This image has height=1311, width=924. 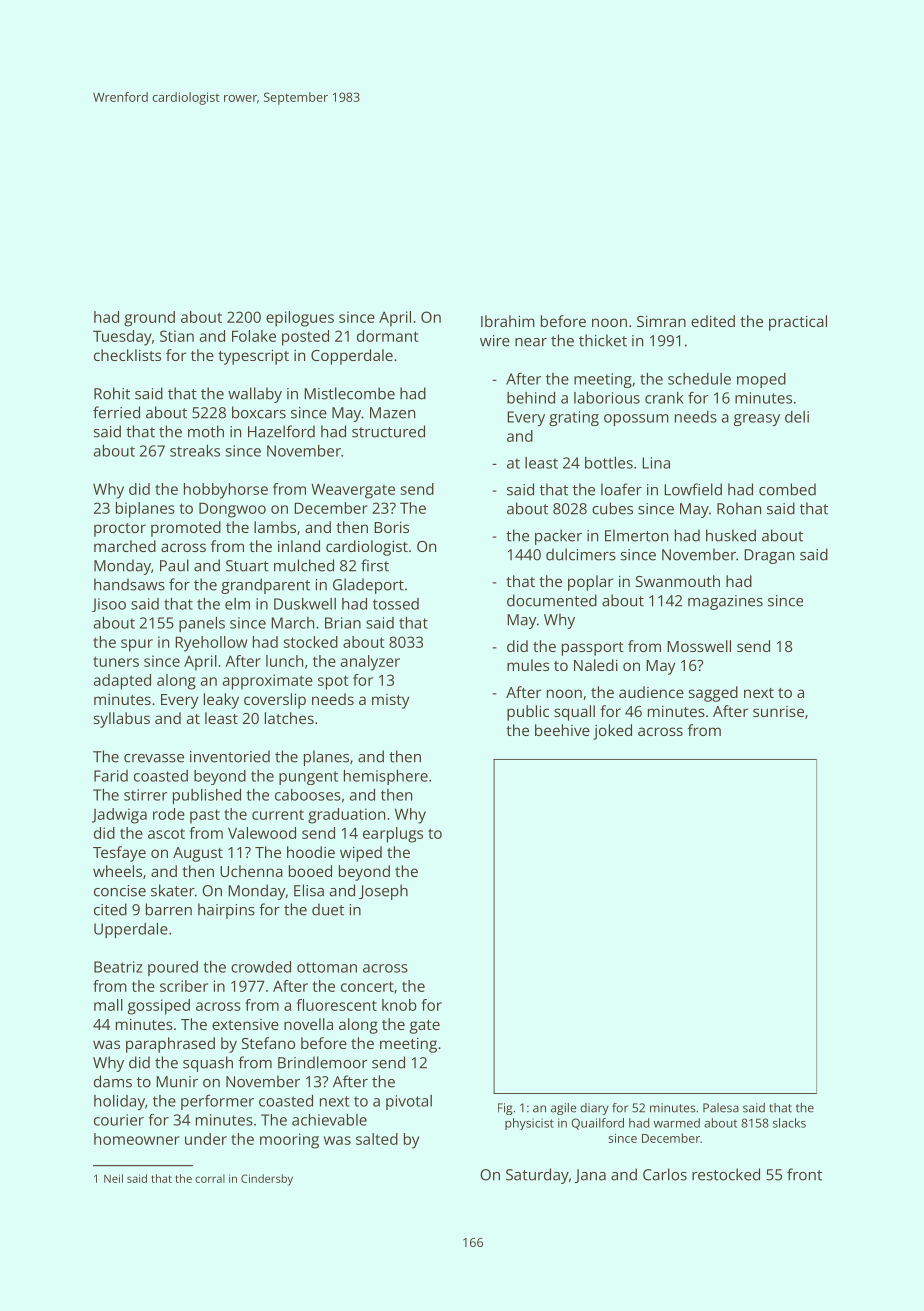 What do you see at coordinates (177, 336) in the image?
I see `Stian` at bounding box center [177, 336].
